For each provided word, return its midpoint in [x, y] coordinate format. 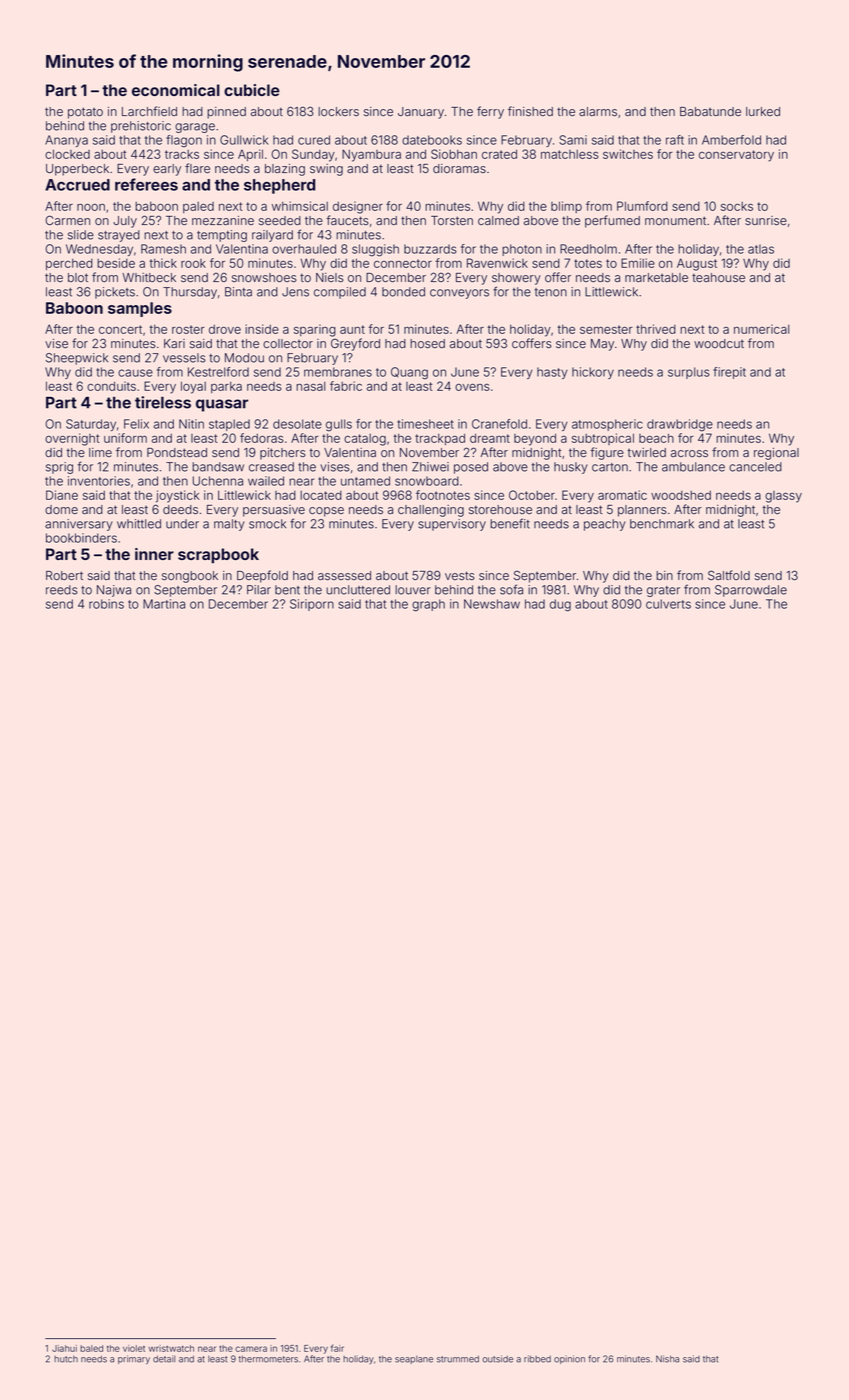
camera [251, 1349]
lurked [763, 111]
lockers [338, 111]
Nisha [667, 1359]
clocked [67, 154]
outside [497, 1359]
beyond [535, 439]
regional [776, 454]
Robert [64, 575]
